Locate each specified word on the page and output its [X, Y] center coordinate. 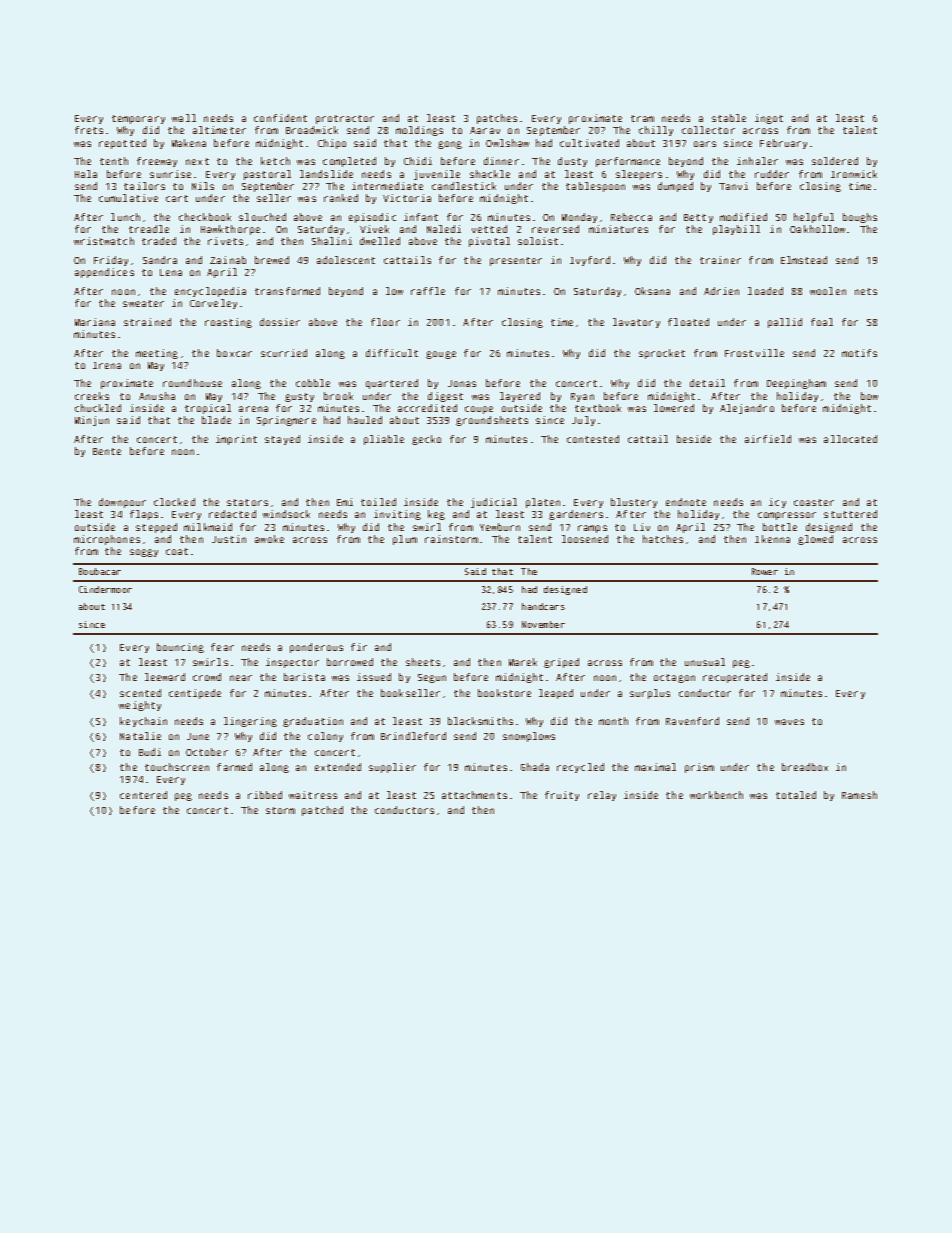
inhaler [757, 161]
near [241, 678]
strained [147, 322]
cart [177, 198]
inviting [397, 515]
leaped [556, 694]
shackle [490, 174]
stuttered [850, 514]
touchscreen [177, 767]
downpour [122, 503]
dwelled [380, 241]
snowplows [529, 737]
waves [789, 722]
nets [866, 291]
